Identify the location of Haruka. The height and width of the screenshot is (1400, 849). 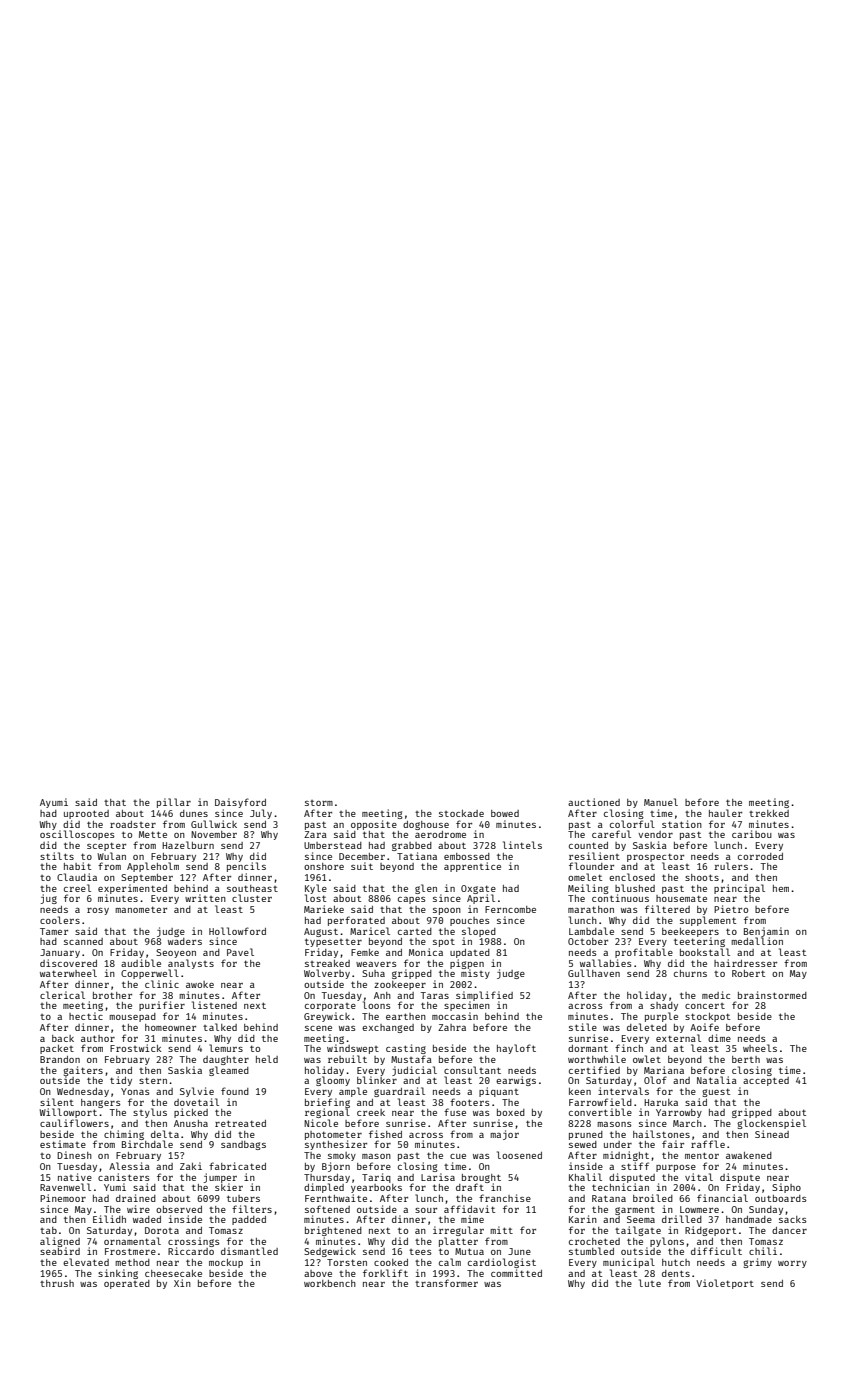
(661, 1102).
